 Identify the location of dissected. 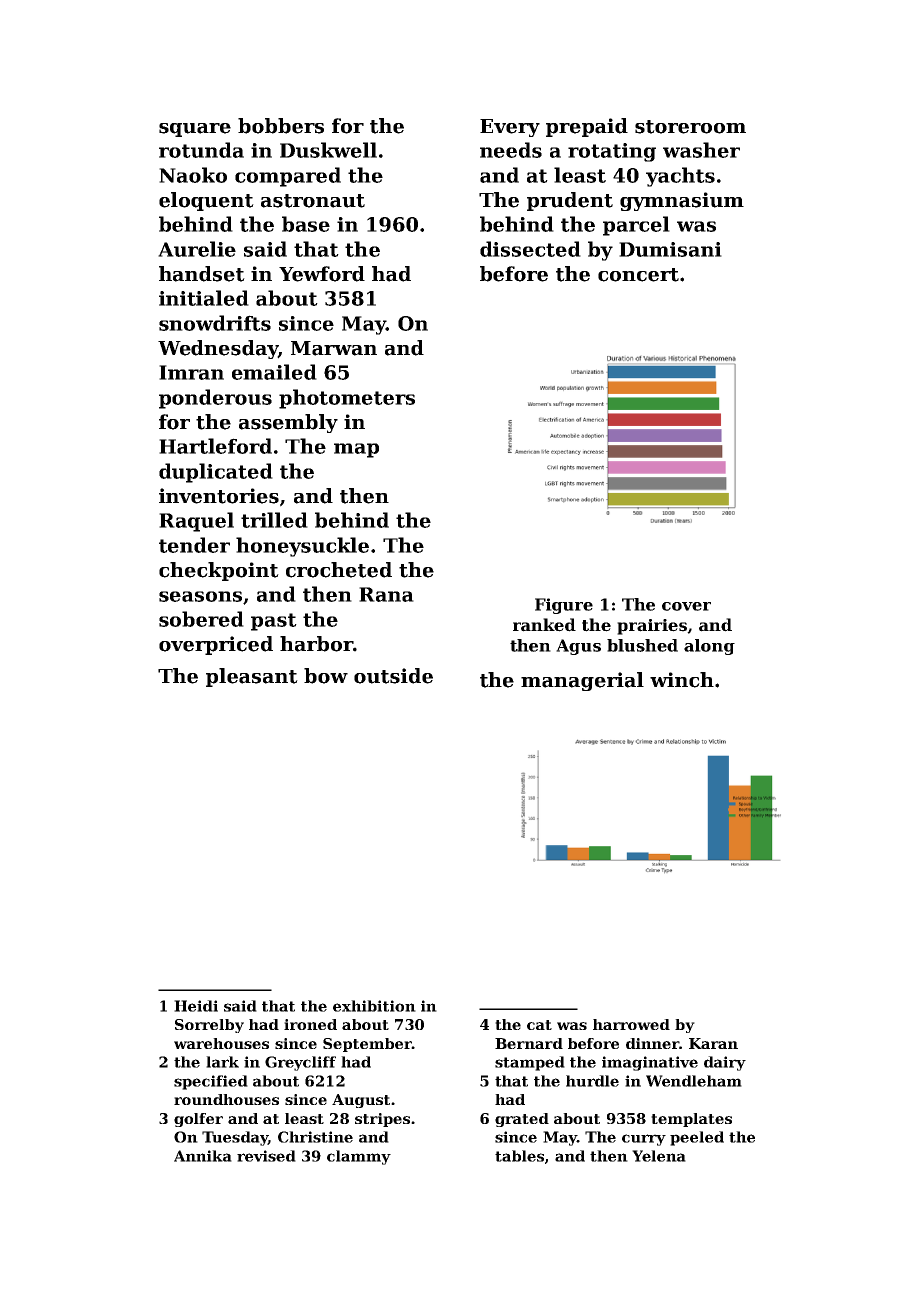
(530, 249).
